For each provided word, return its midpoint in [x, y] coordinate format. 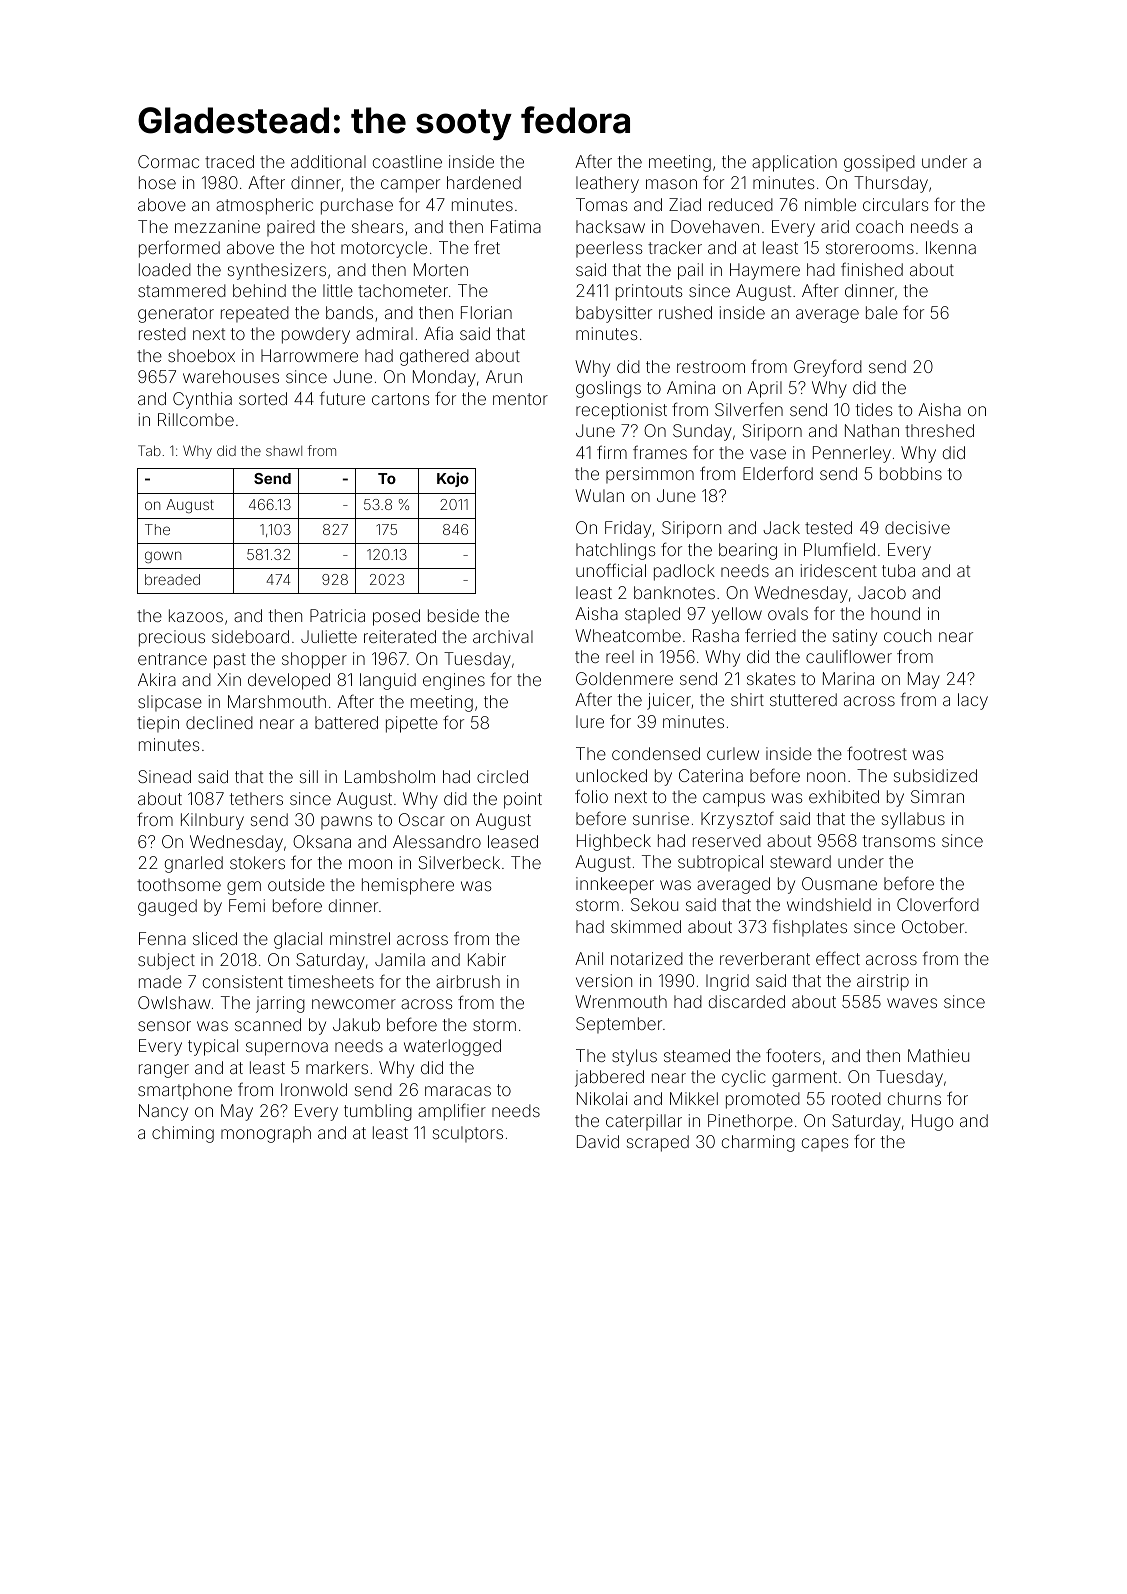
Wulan [599, 495]
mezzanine [217, 226]
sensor [164, 1026]
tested [828, 527]
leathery [607, 184]
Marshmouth [277, 701]
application [794, 163]
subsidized [935, 775]
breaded [172, 579]
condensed [656, 753]
